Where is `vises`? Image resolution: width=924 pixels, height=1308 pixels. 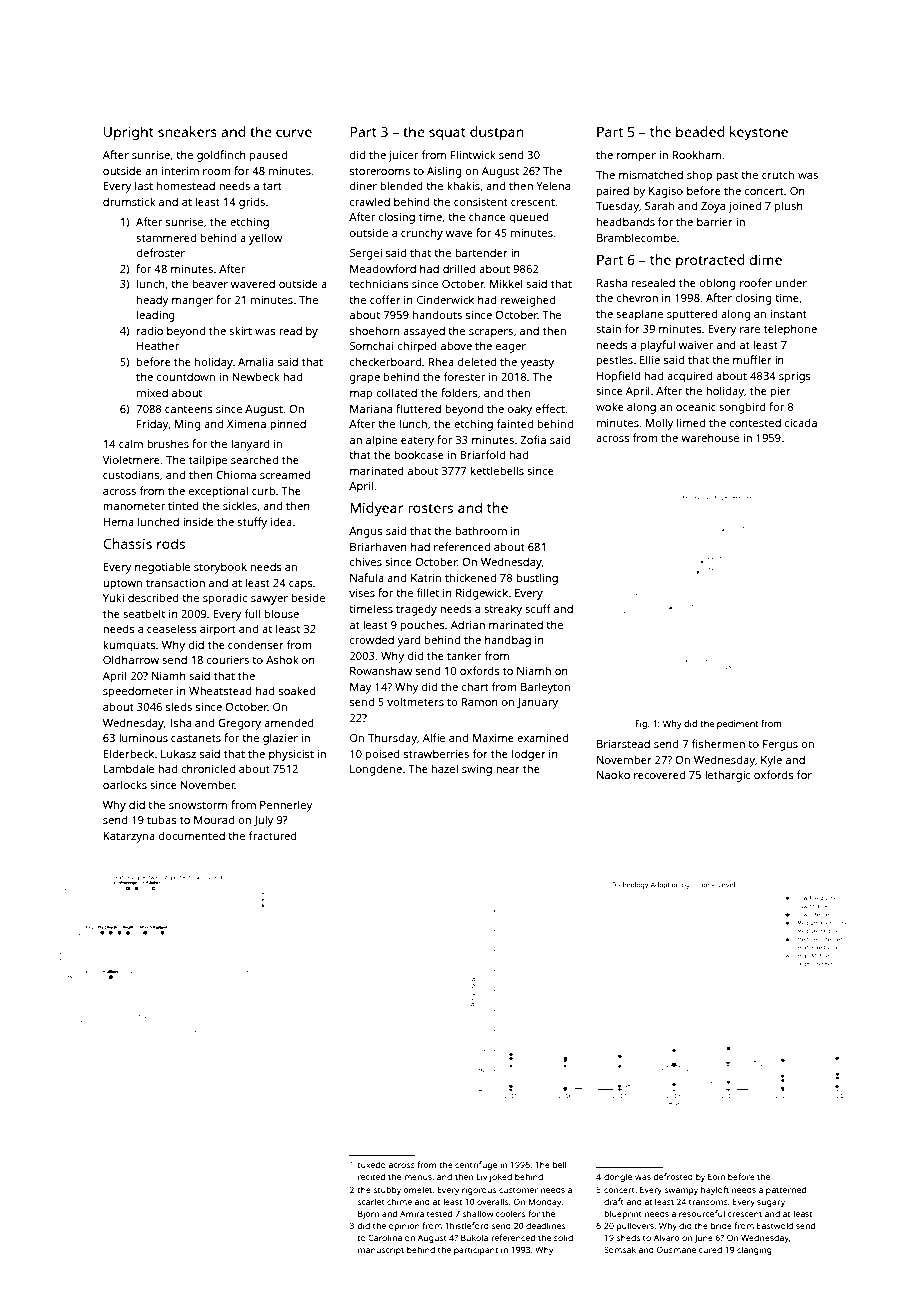
vises is located at coordinates (362, 593).
